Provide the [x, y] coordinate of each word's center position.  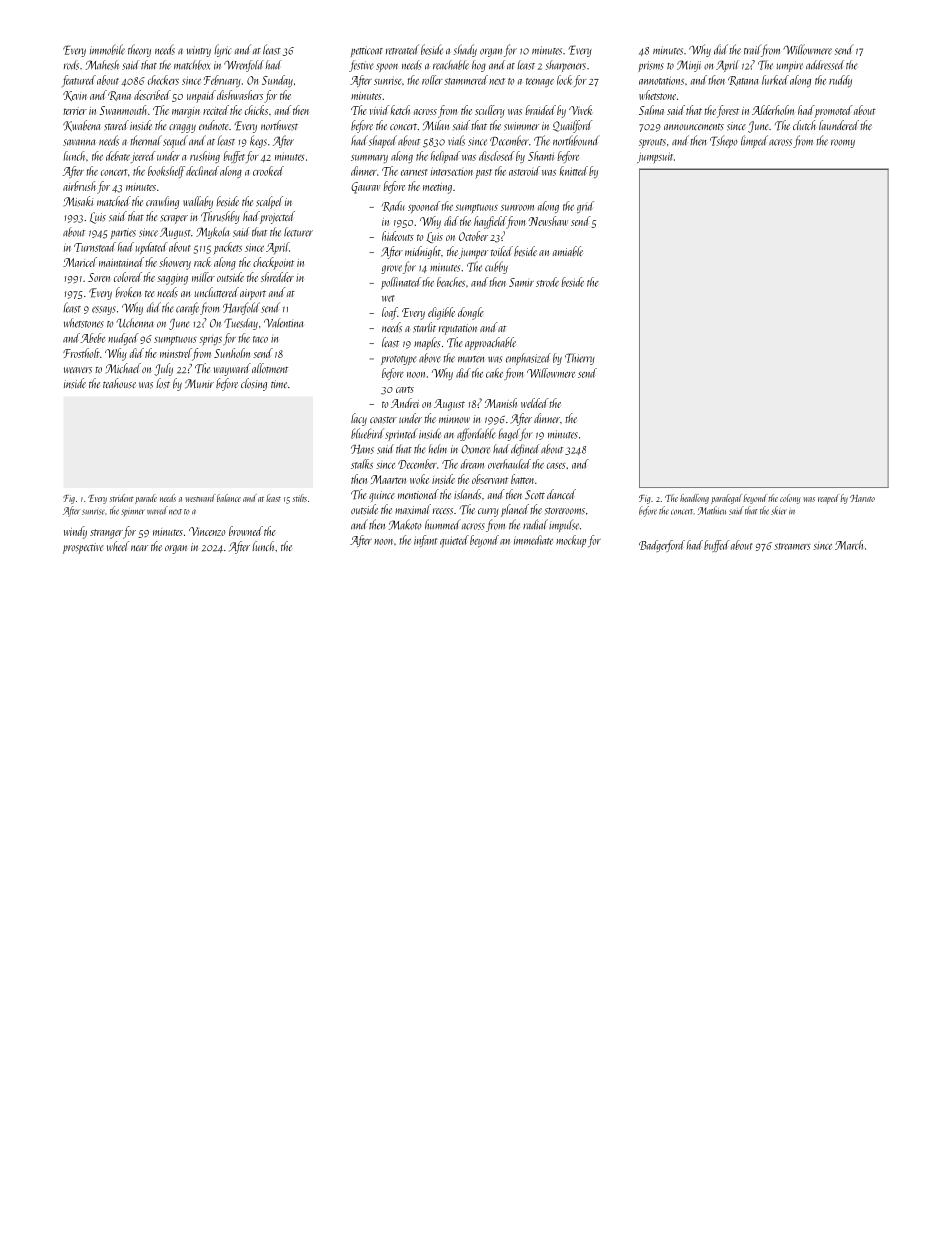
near [139, 548]
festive [361, 66]
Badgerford [662, 546]
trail [752, 49]
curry [488, 512]
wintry [199, 51]
